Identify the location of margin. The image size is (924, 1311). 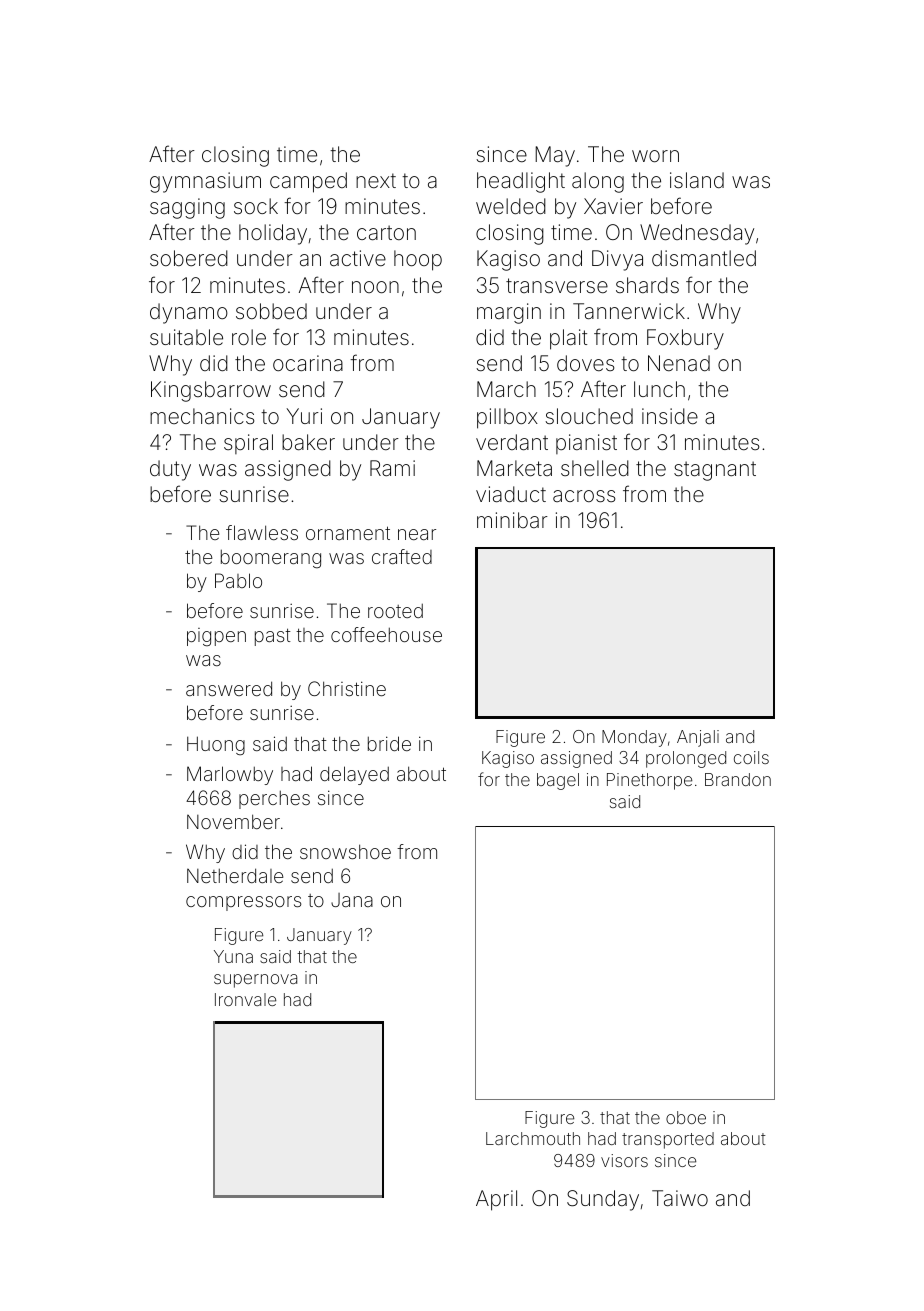
(509, 313).
